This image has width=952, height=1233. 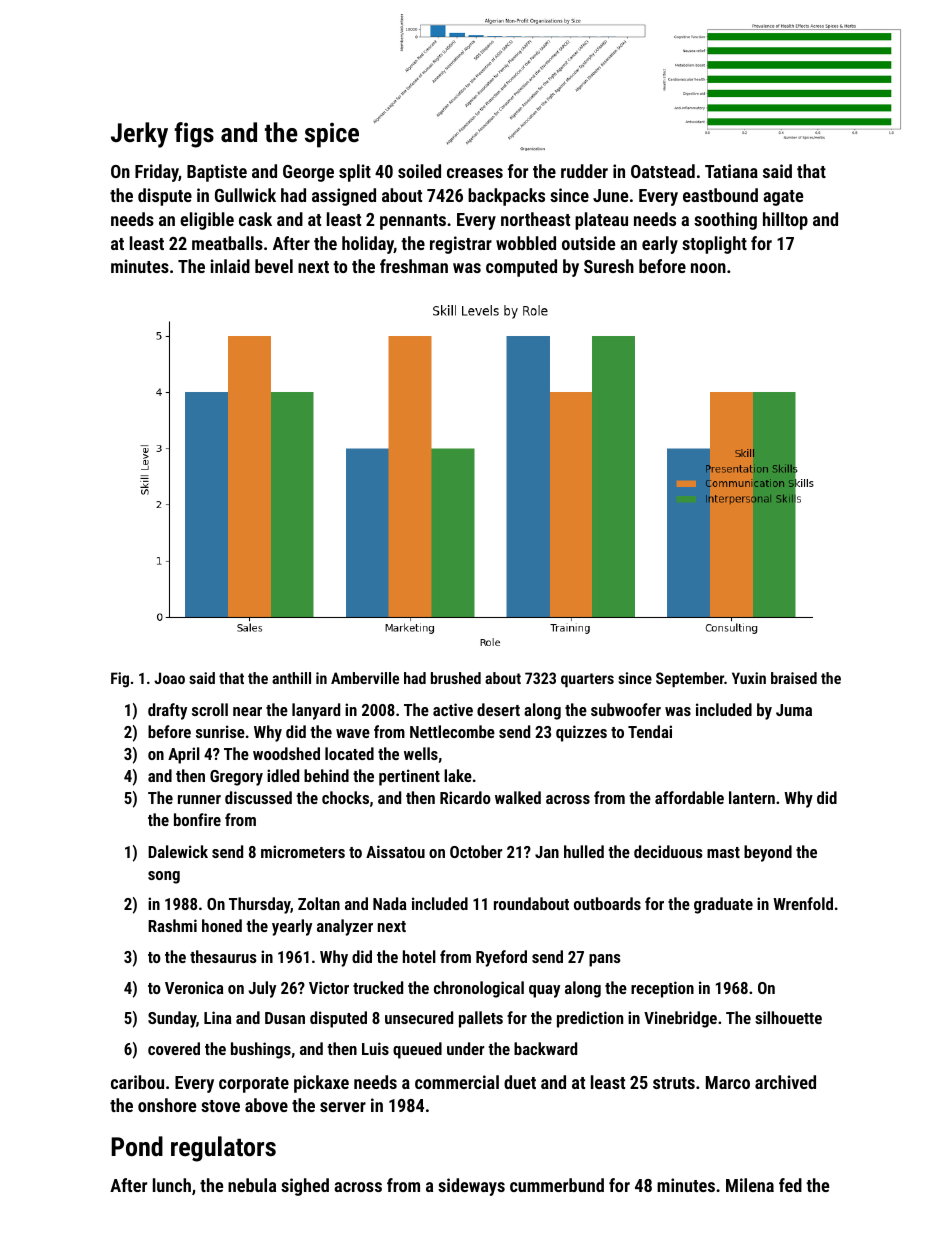 I want to click on graduate, so click(x=723, y=905).
